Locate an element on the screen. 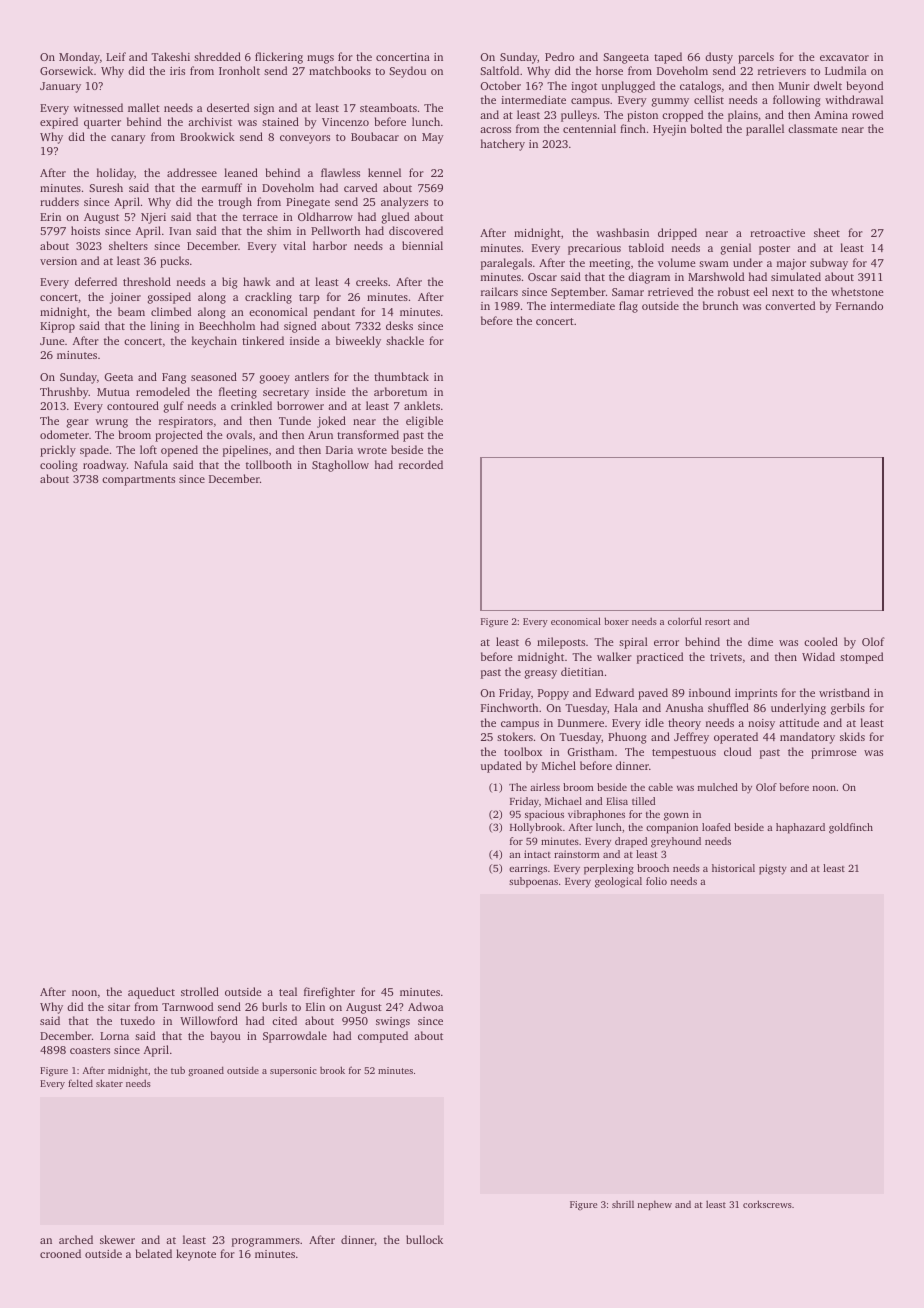 This screenshot has height=1308, width=924. horse is located at coordinates (609, 70).
